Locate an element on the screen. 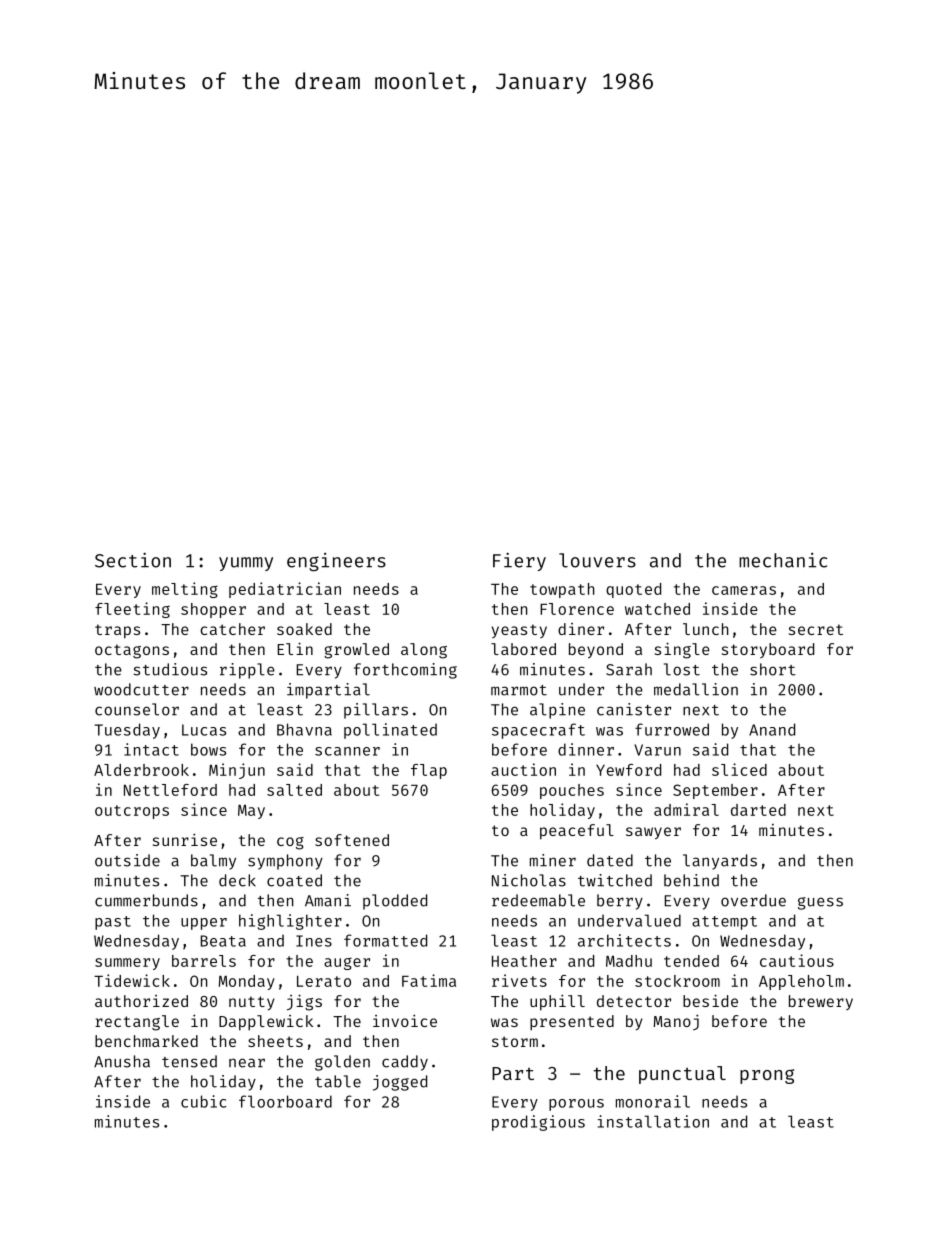  cubic is located at coordinates (203, 1101).
